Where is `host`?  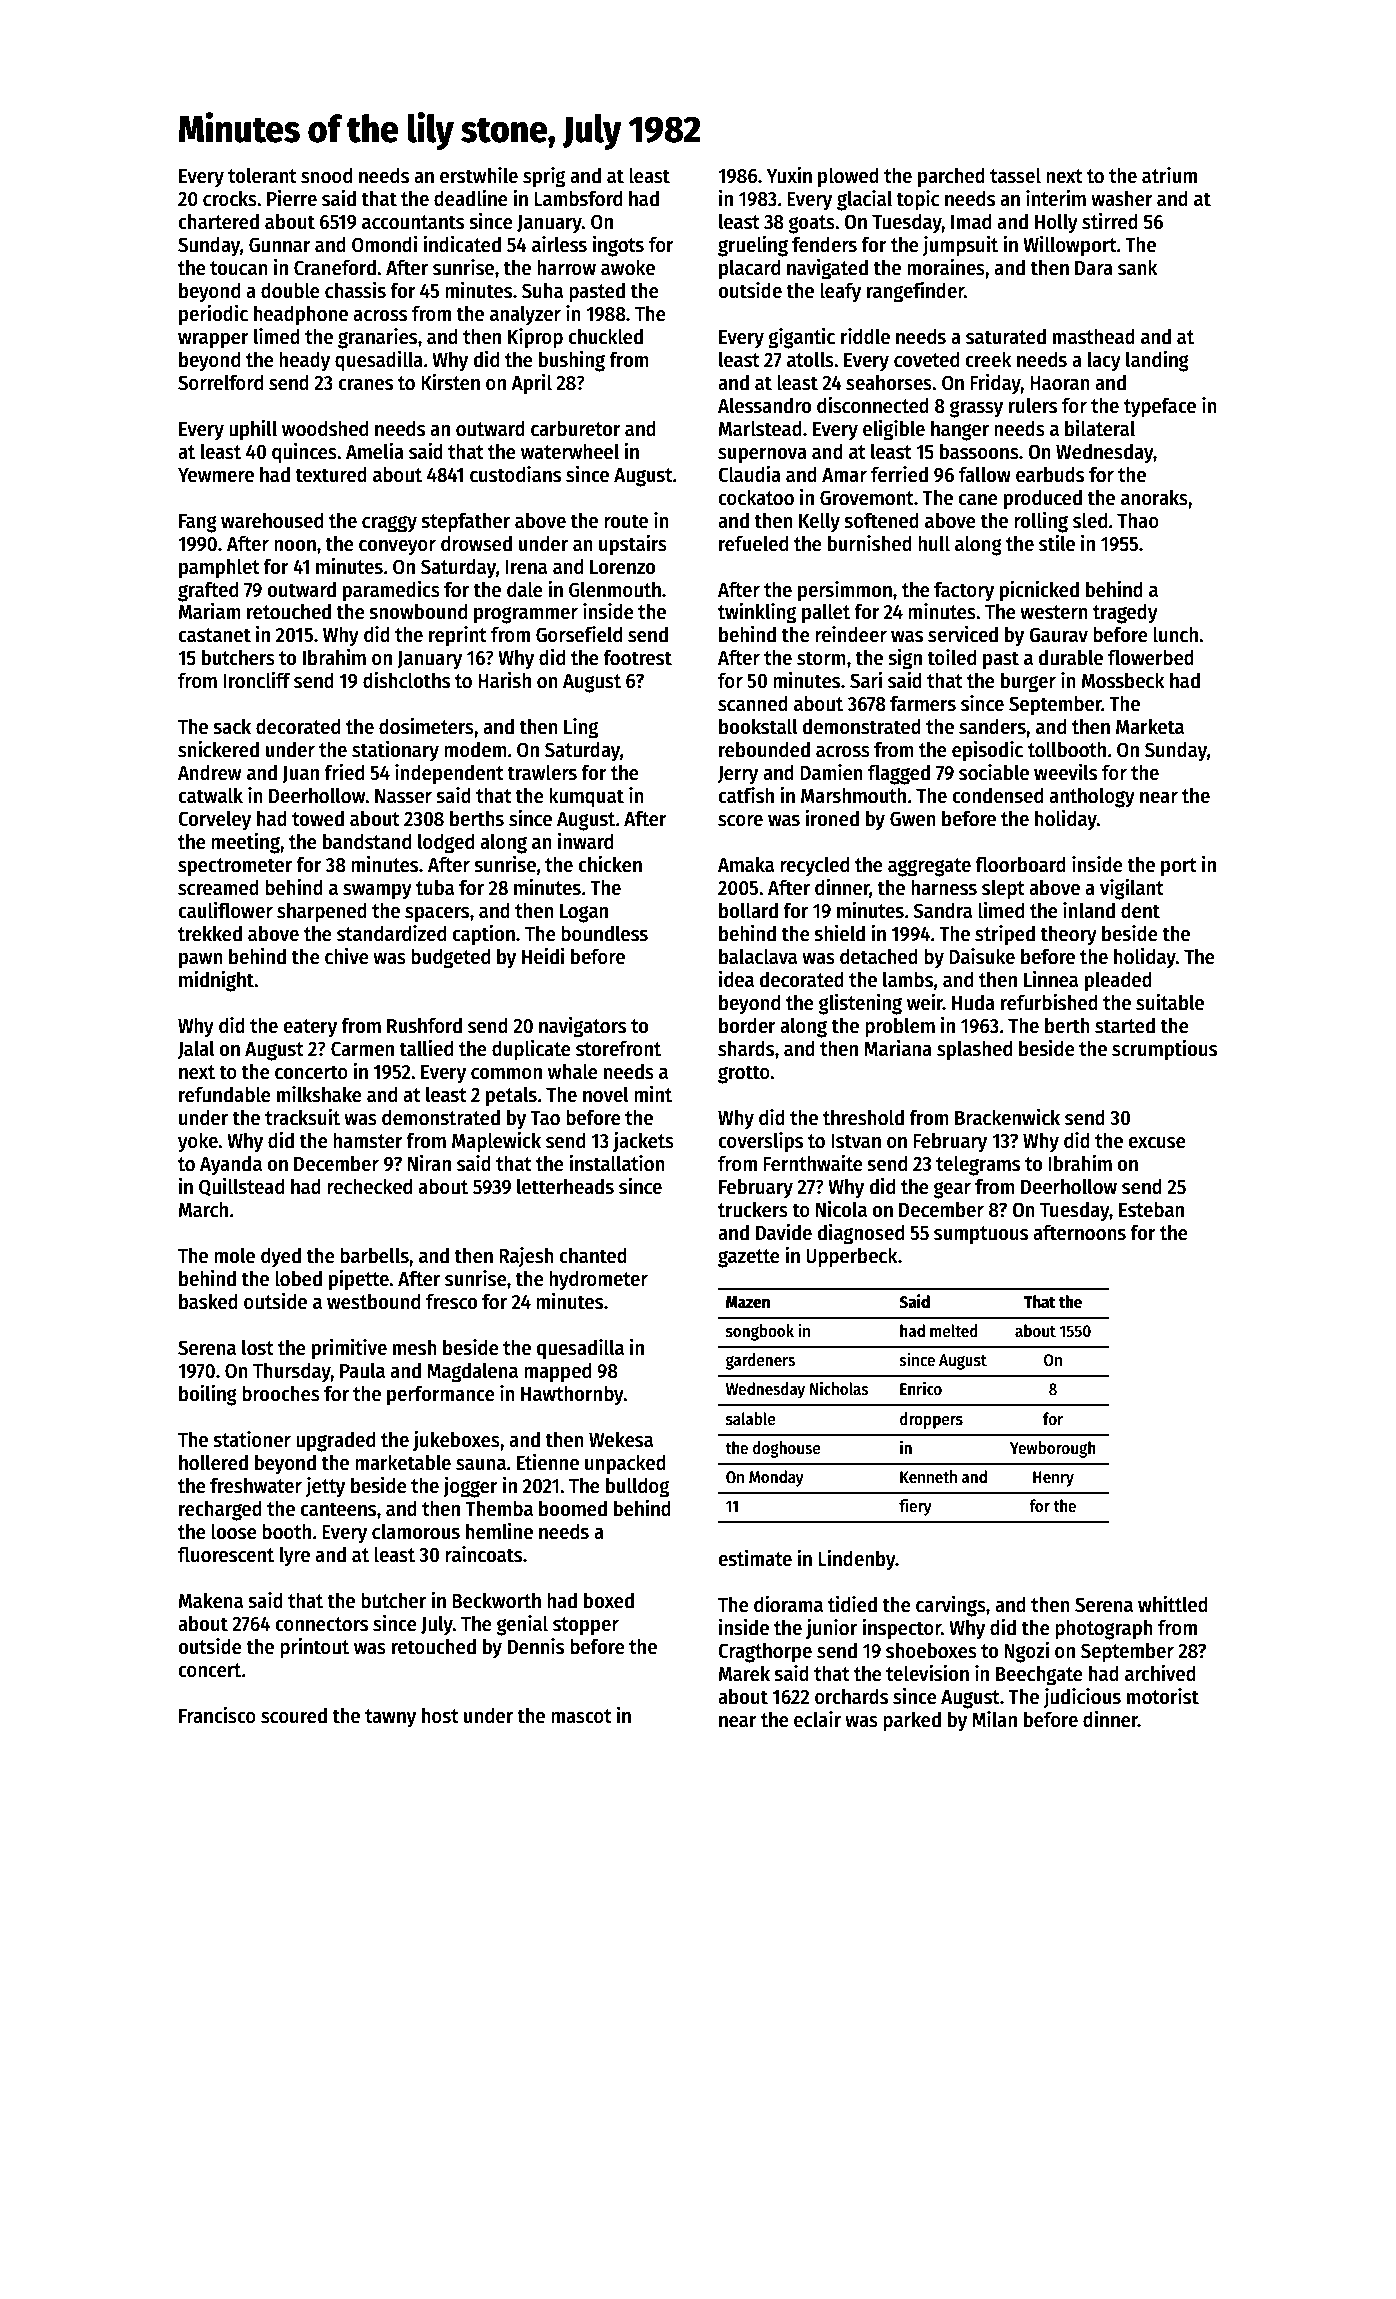 host is located at coordinates (440, 1715).
